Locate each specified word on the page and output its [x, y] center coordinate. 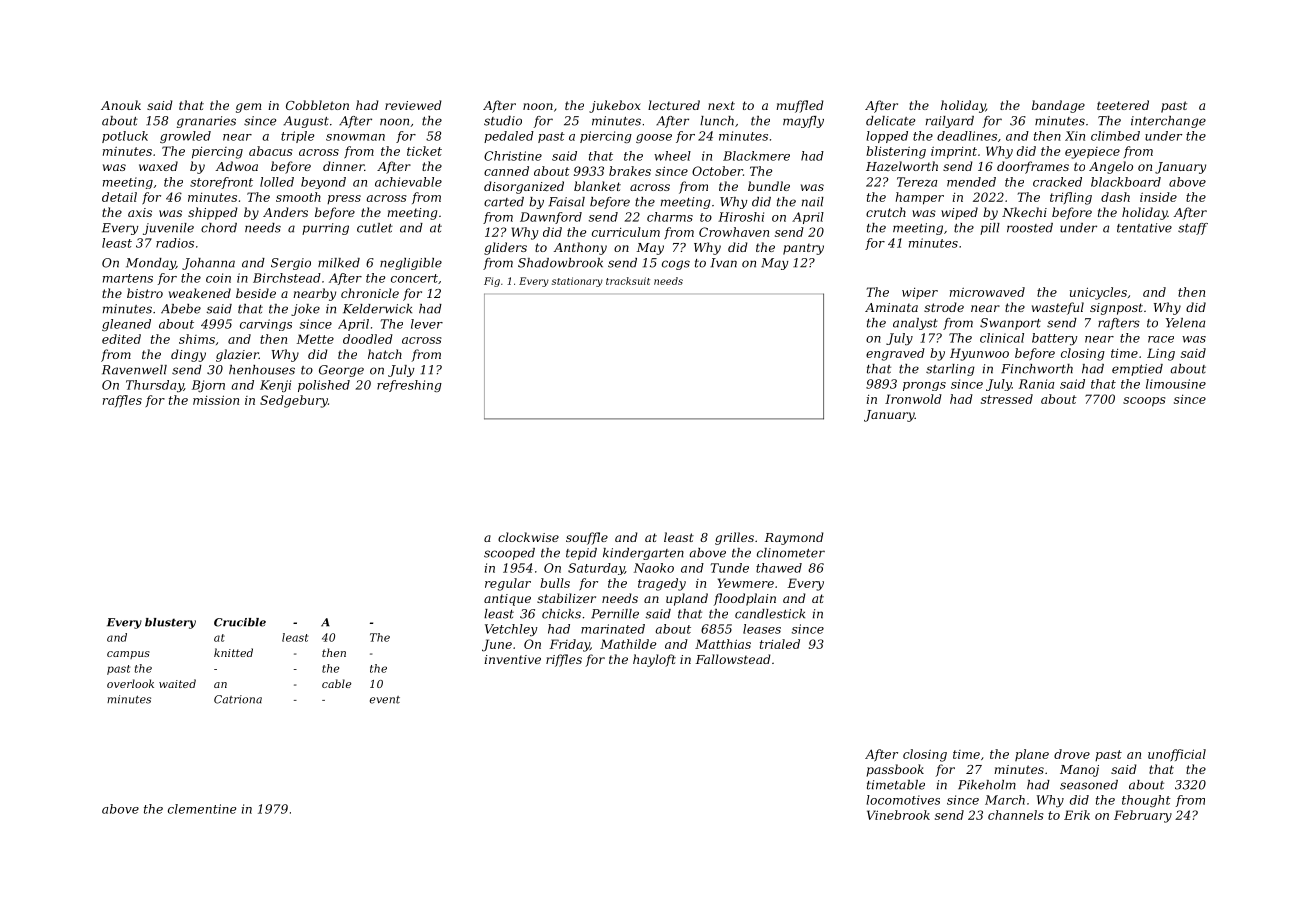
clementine [202, 809]
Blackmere [756, 156]
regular [508, 584]
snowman [355, 137]
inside [1158, 197]
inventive [512, 659]
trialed [780, 644]
